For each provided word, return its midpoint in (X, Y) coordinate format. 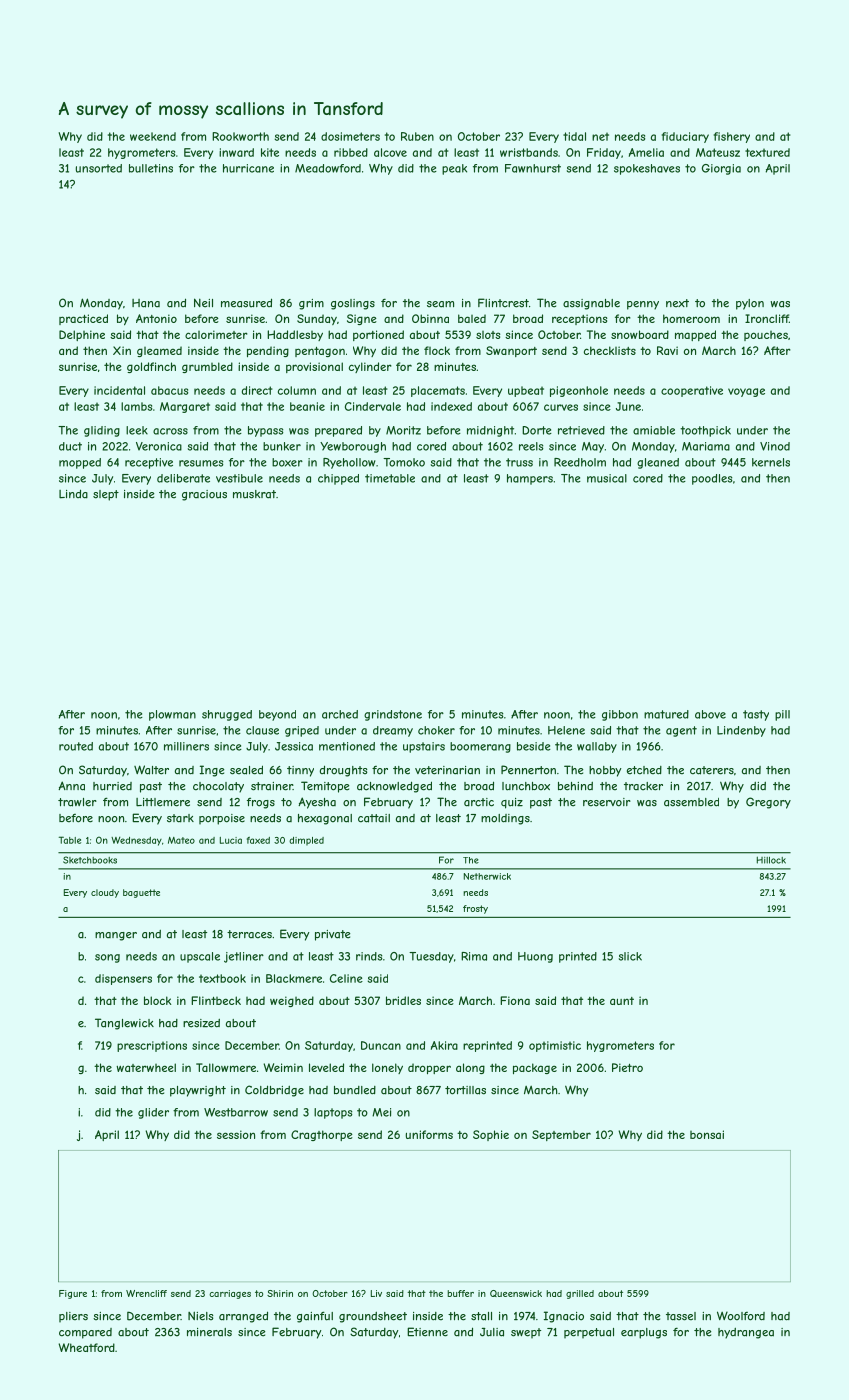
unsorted (99, 168)
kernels (771, 462)
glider (153, 1113)
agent (681, 731)
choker (436, 730)
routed (76, 746)
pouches (766, 336)
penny (643, 305)
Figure (73, 1294)
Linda (73, 494)
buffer (460, 1293)
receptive (149, 463)
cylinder (370, 367)
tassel (681, 1316)
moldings (505, 819)
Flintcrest (503, 303)
